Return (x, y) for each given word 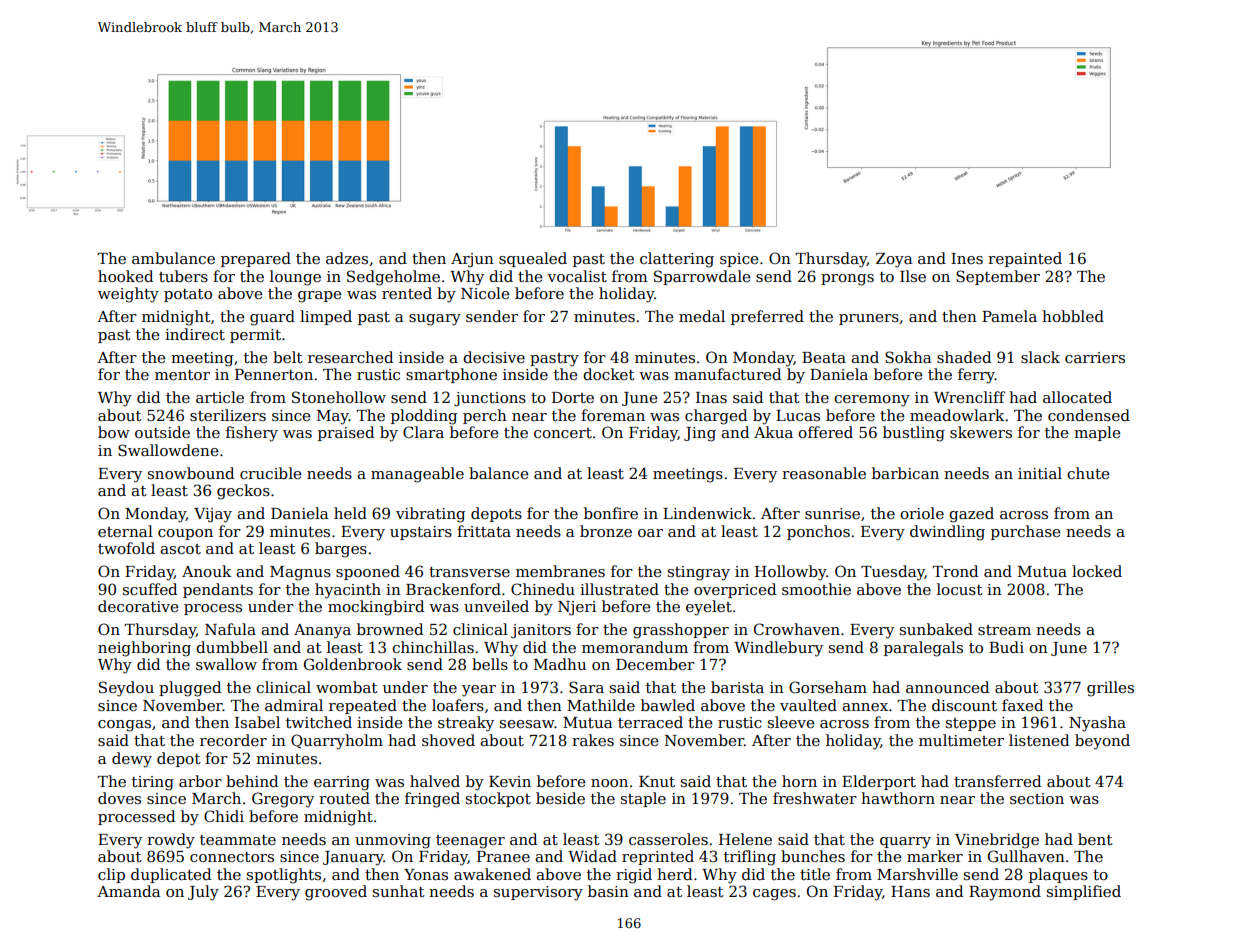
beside (560, 798)
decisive (494, 357)
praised (346, 433)
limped (326, 317)
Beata (824, 357)
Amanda (128, 891)
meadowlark (957, 415)
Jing (700, 434)
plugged (190, 689)
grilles (1110, 689)
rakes (593, 740)
